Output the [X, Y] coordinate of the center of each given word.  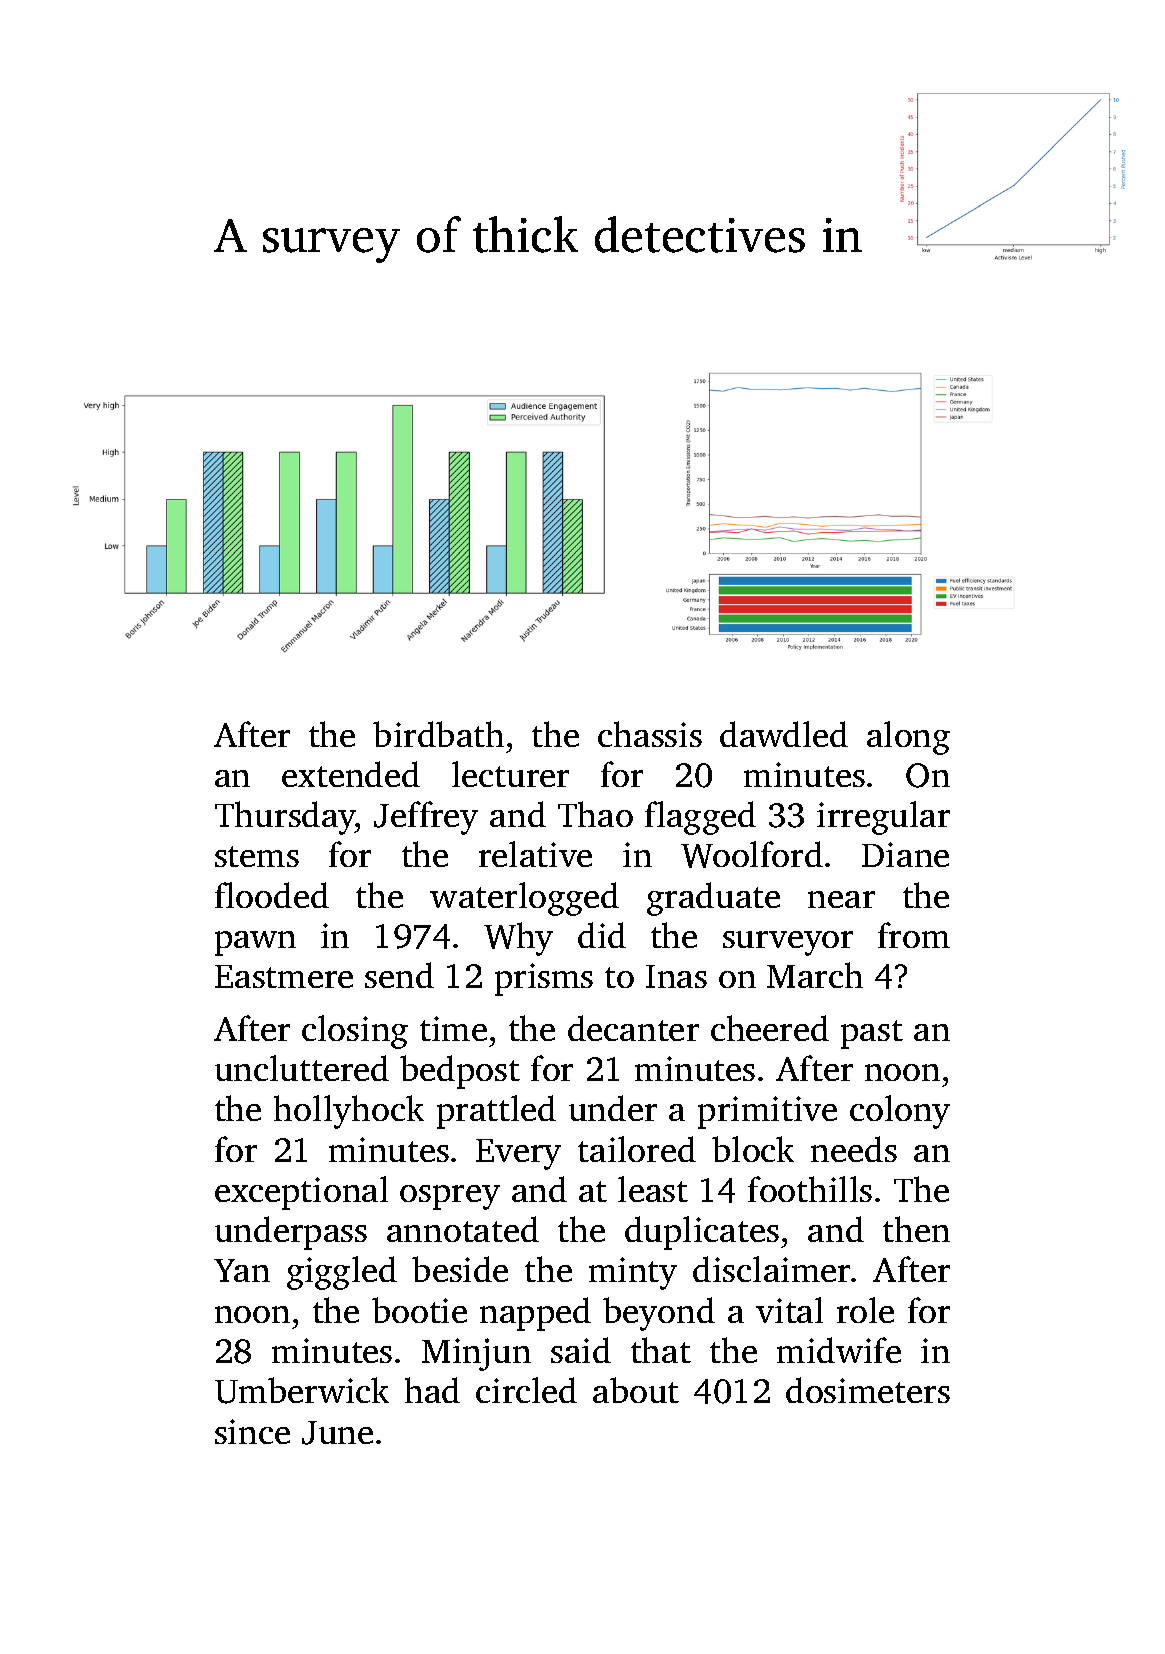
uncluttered [302, 1068]
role [865, 1310]
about [636, 1390]
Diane [905, 854]
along [908, 738]
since [252, 1431]
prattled [496, 1112]
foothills [810, 1189]
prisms [544, 979]
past [872, 1034]
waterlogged [524, 899]
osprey [450, 1197]
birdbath [438, 734]
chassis [650, 734]
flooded [272, 895]
